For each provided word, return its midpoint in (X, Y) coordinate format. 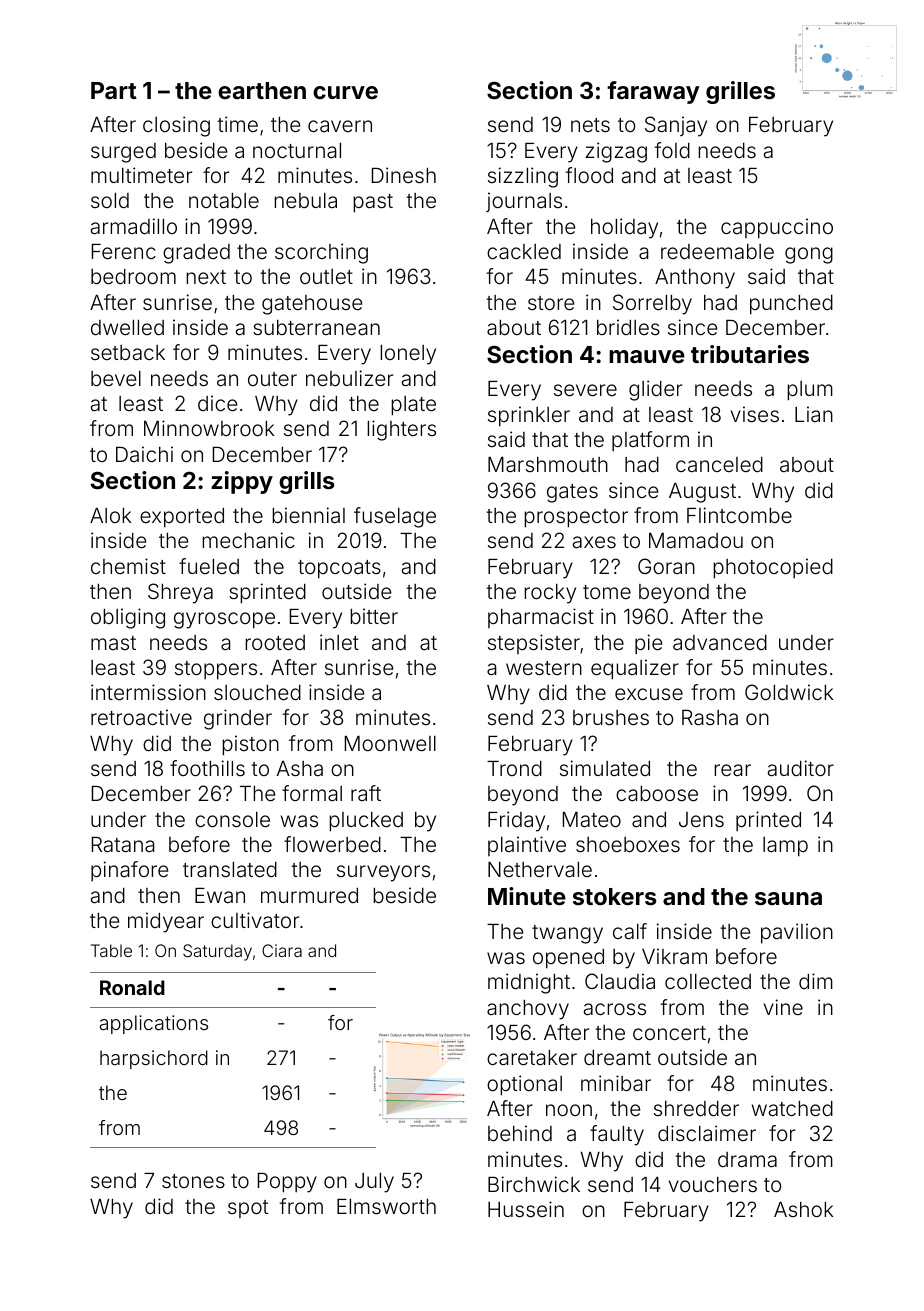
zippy (242, 482)
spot (248, 1209)
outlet (326, 276)
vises (755, 414)
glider (655, 390)
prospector (576, 518)
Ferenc (124, 251)
